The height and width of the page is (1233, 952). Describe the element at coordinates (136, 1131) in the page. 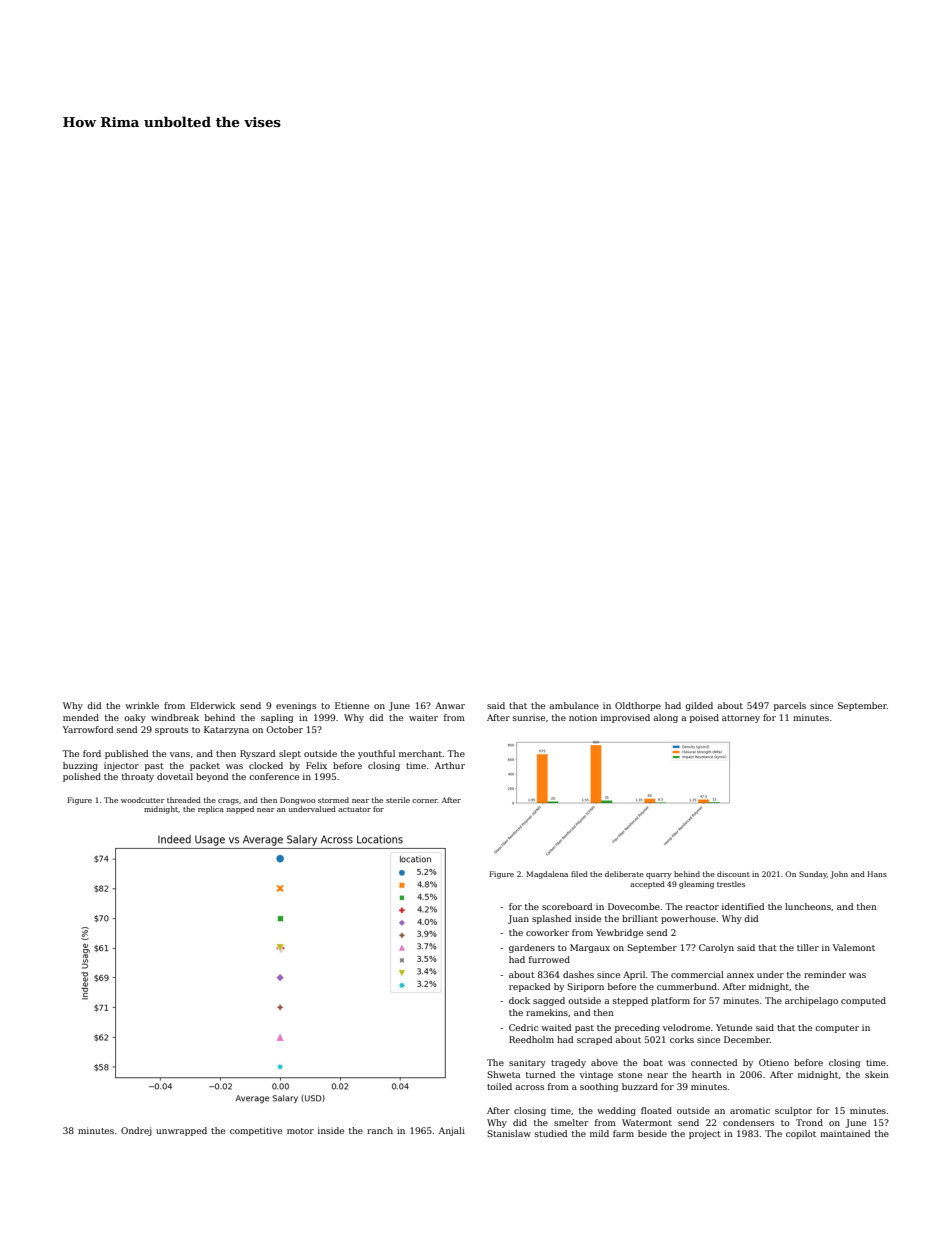

I see `Ondrej` at that location.
